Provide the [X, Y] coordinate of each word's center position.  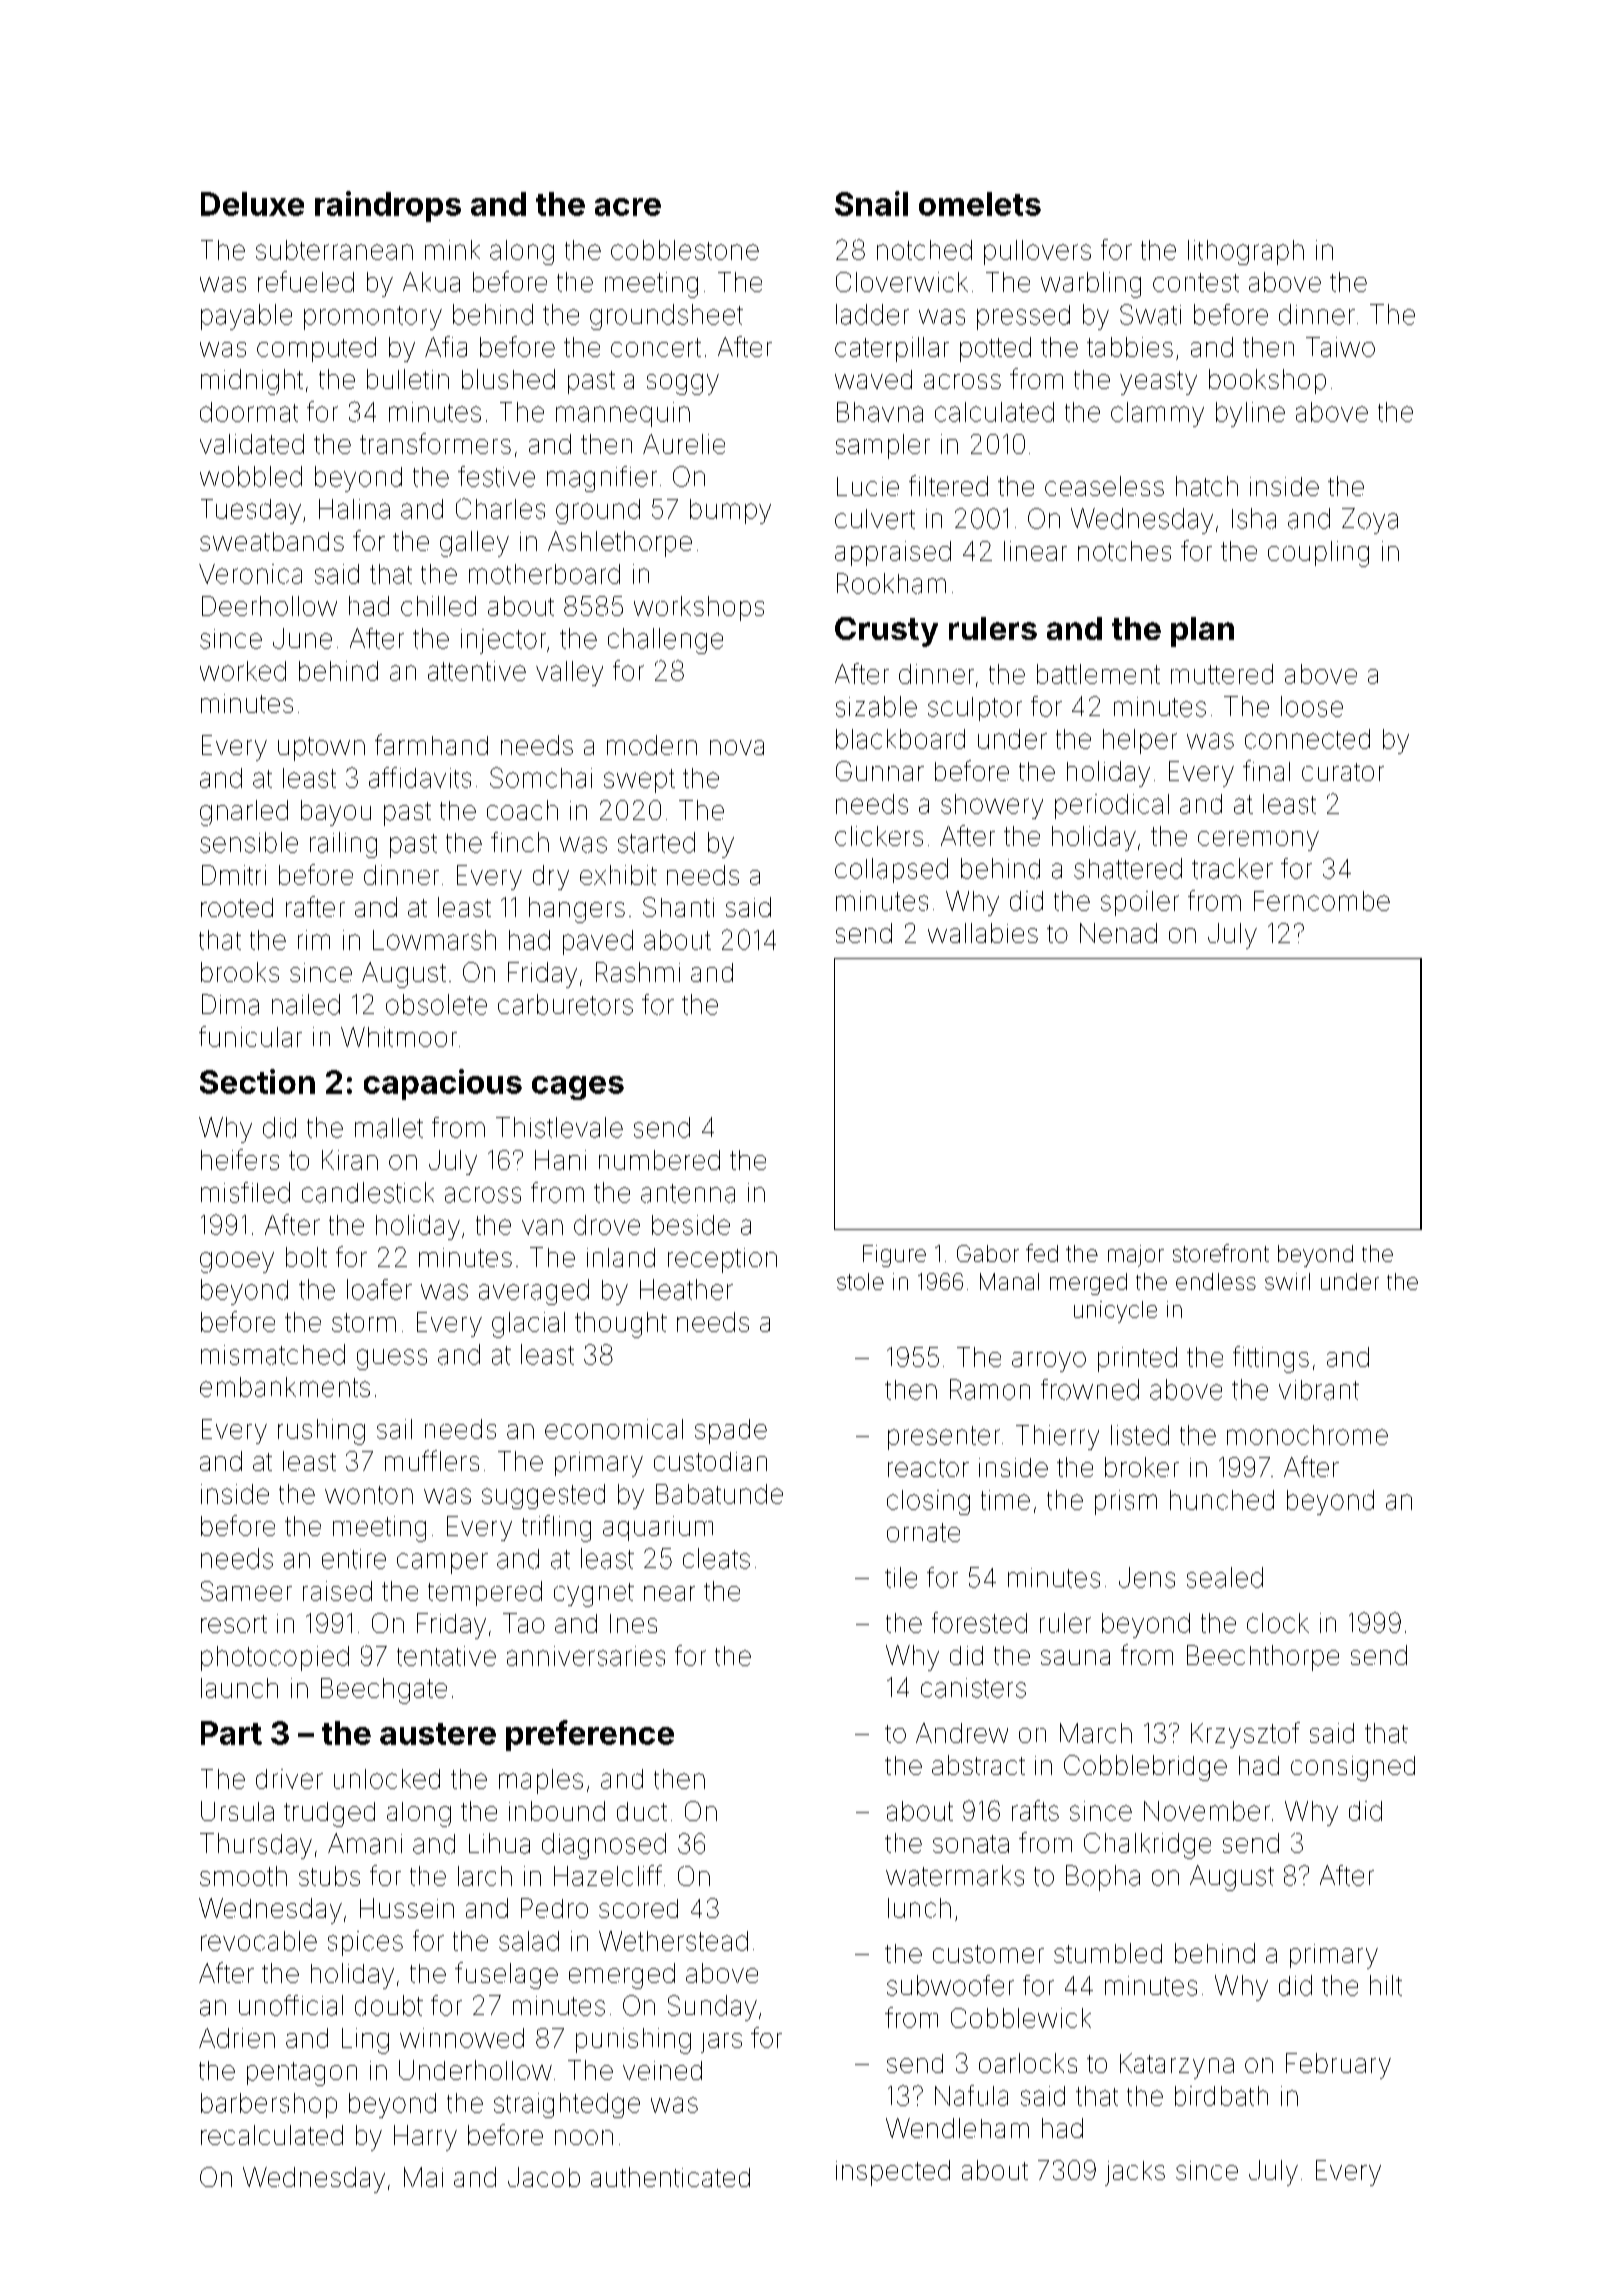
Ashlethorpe [620, 544]
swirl [1287, 1281]
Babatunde [719, 1494]
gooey [237, 1262]
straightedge [567, 2105]
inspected [893, 2173]
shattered [1128, 868]
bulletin [408, 379]
